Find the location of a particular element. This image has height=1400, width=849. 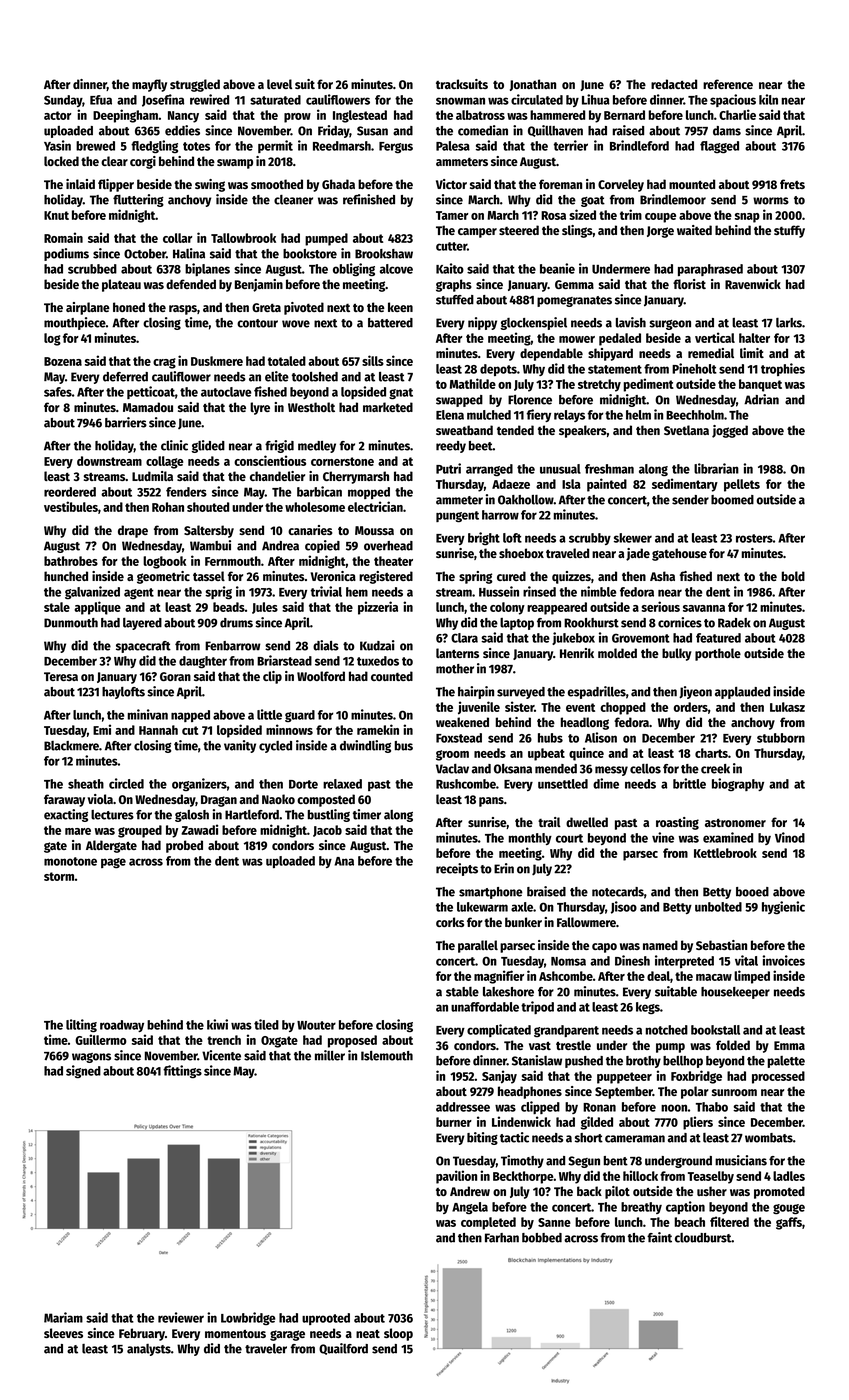

Fenbarrow is located at coordinates (233, 646).
